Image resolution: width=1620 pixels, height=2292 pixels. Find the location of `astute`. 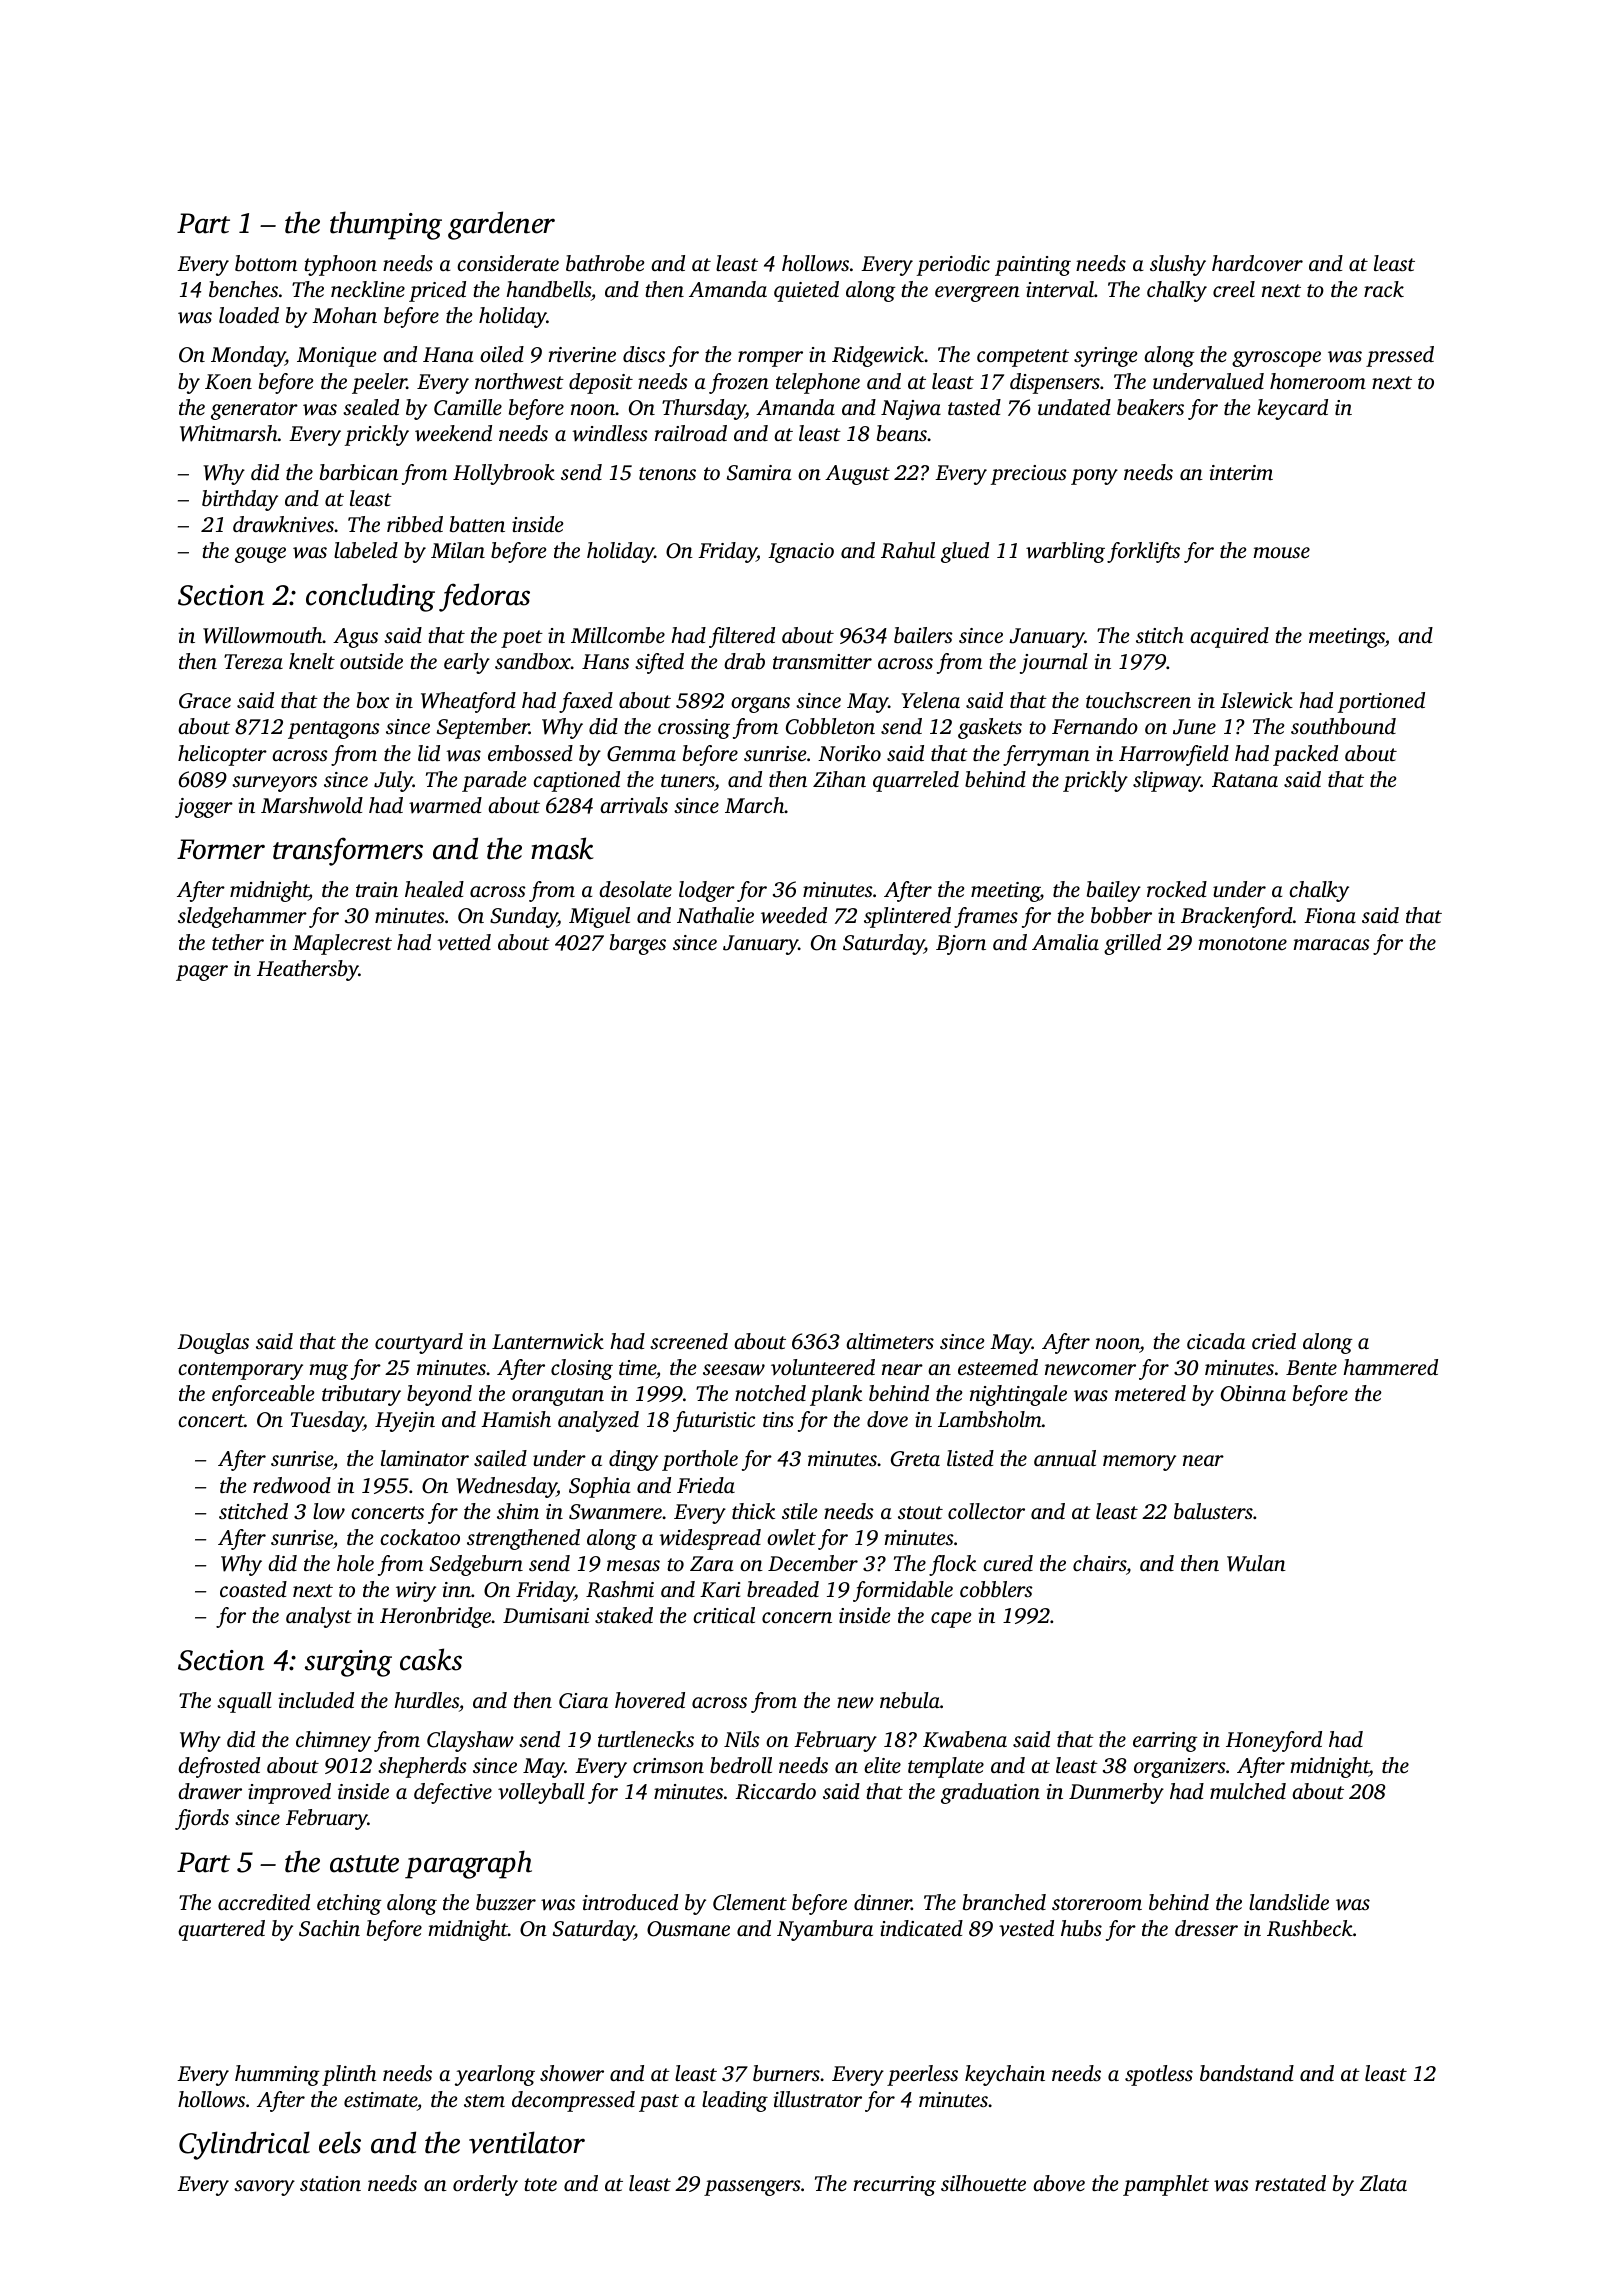

astute is located at coordinates (364, 1864).
